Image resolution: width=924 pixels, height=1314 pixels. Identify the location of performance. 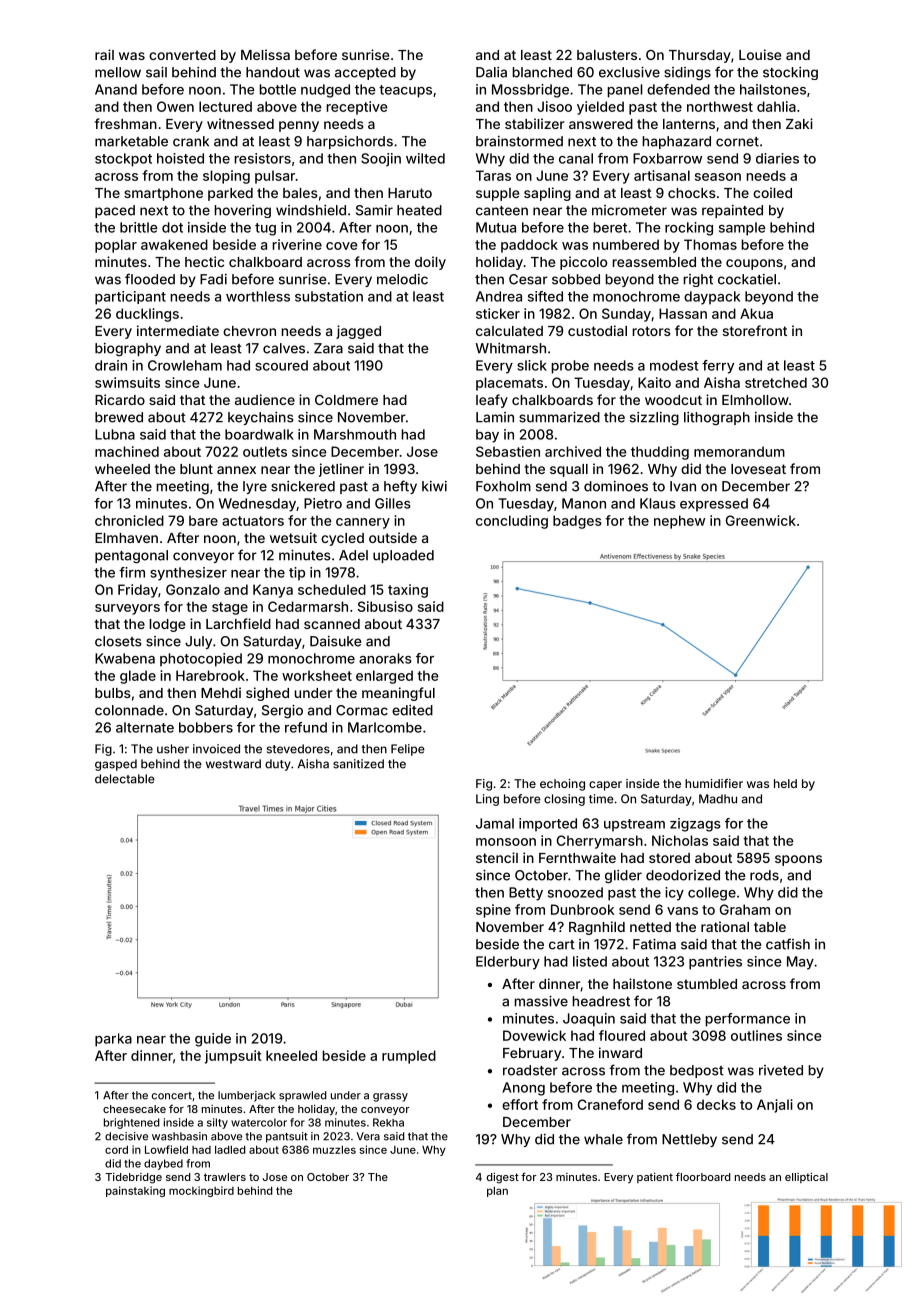
(747, 1020).
